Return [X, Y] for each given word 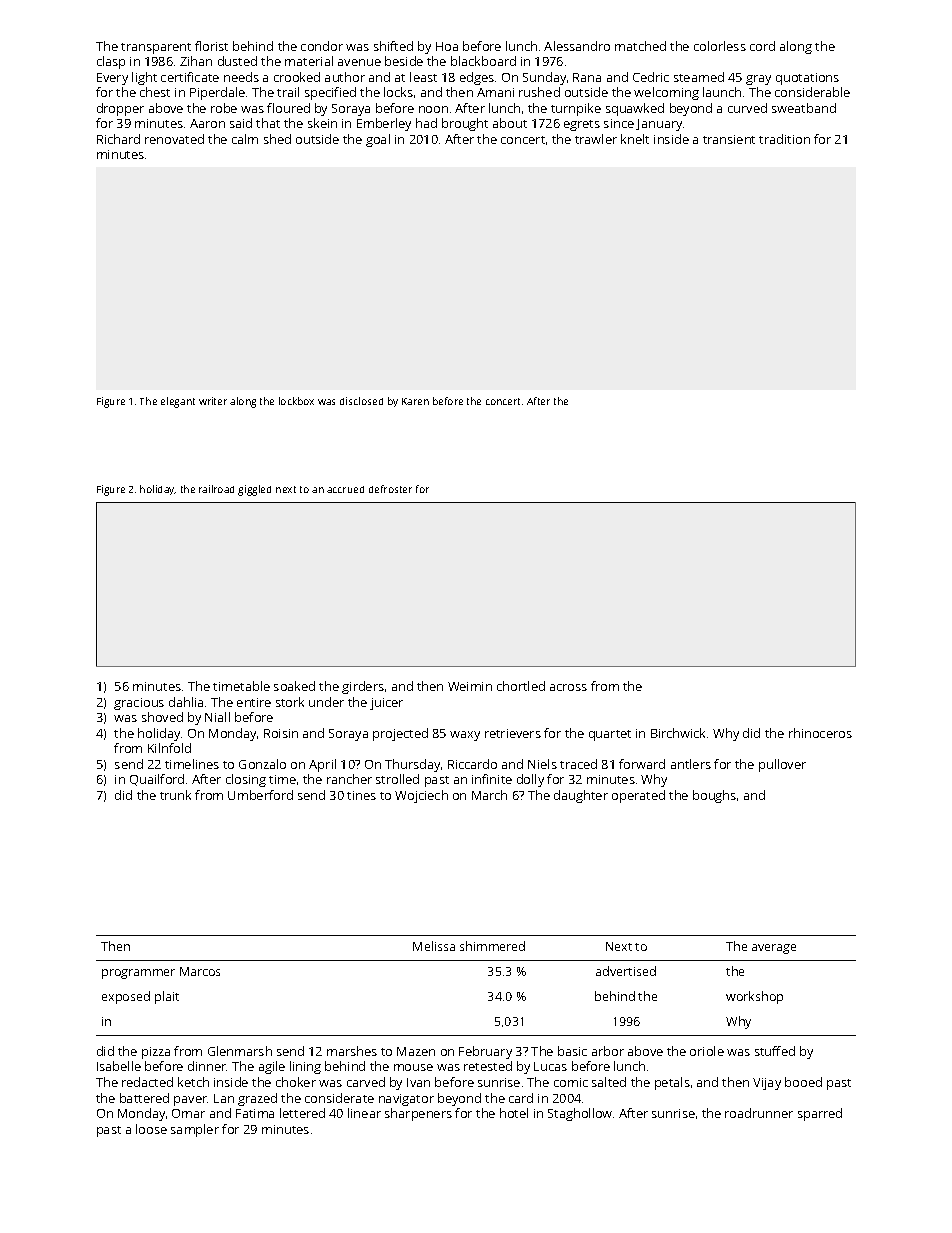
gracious [139, 704]
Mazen [416, 1051]
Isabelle [119, 1066]
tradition [784, 139]
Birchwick [678, 733]
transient [729, 139]
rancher [349, 779]
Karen [415, 401]
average [774, 949]
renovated [174, 139]
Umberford [260, 795]
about [510, 123]
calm [245, 139]
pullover [782, 765]
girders [363, 687]
